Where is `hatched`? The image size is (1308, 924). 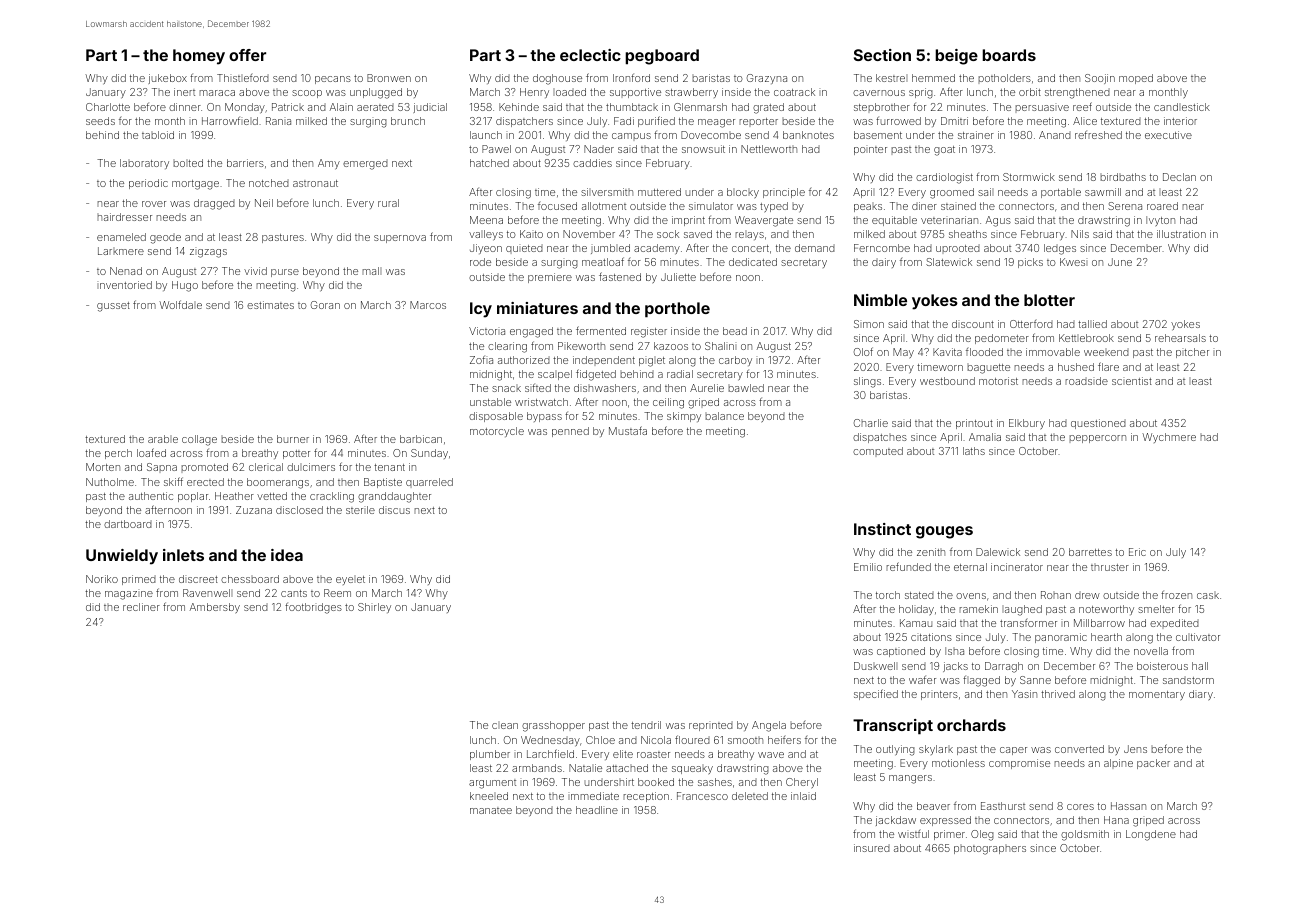 hatched is located at coordinates (489, 163).
